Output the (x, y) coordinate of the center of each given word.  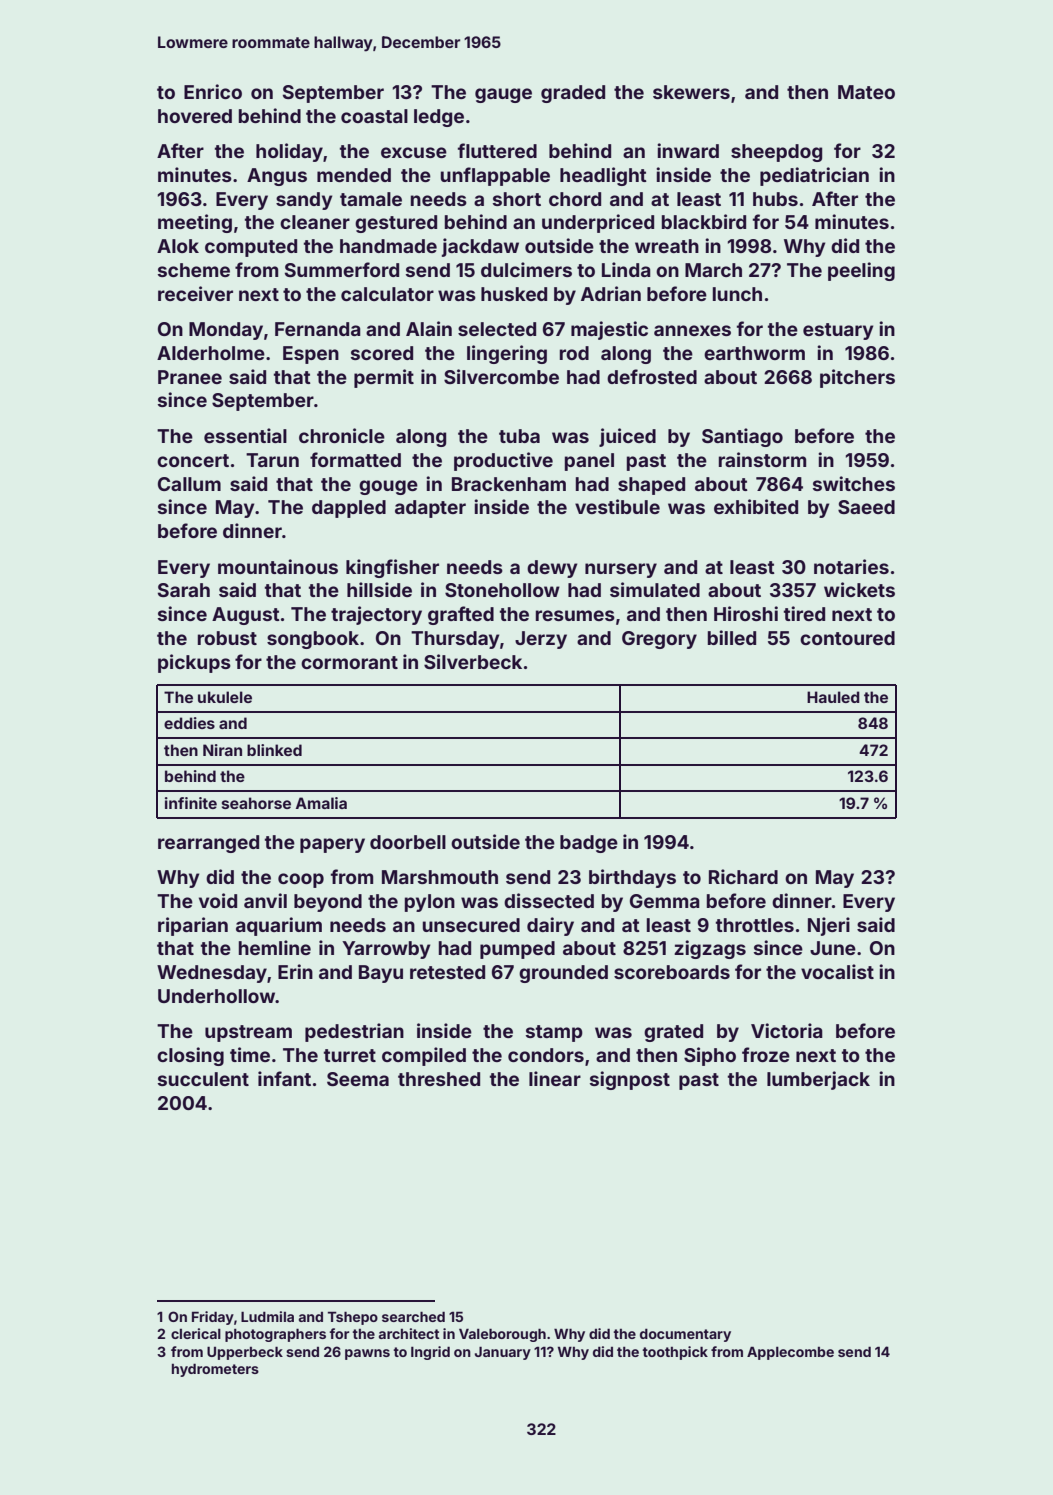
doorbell (408, 842)
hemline (275, 947)
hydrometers (215, 1370)
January (503, 1353)
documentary (685, 1335)
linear (555, 1078)
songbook (313, 640)
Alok (178, 246)
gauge (503, 95)
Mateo (866, 92)
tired (804, 613)
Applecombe (790, 1353)
